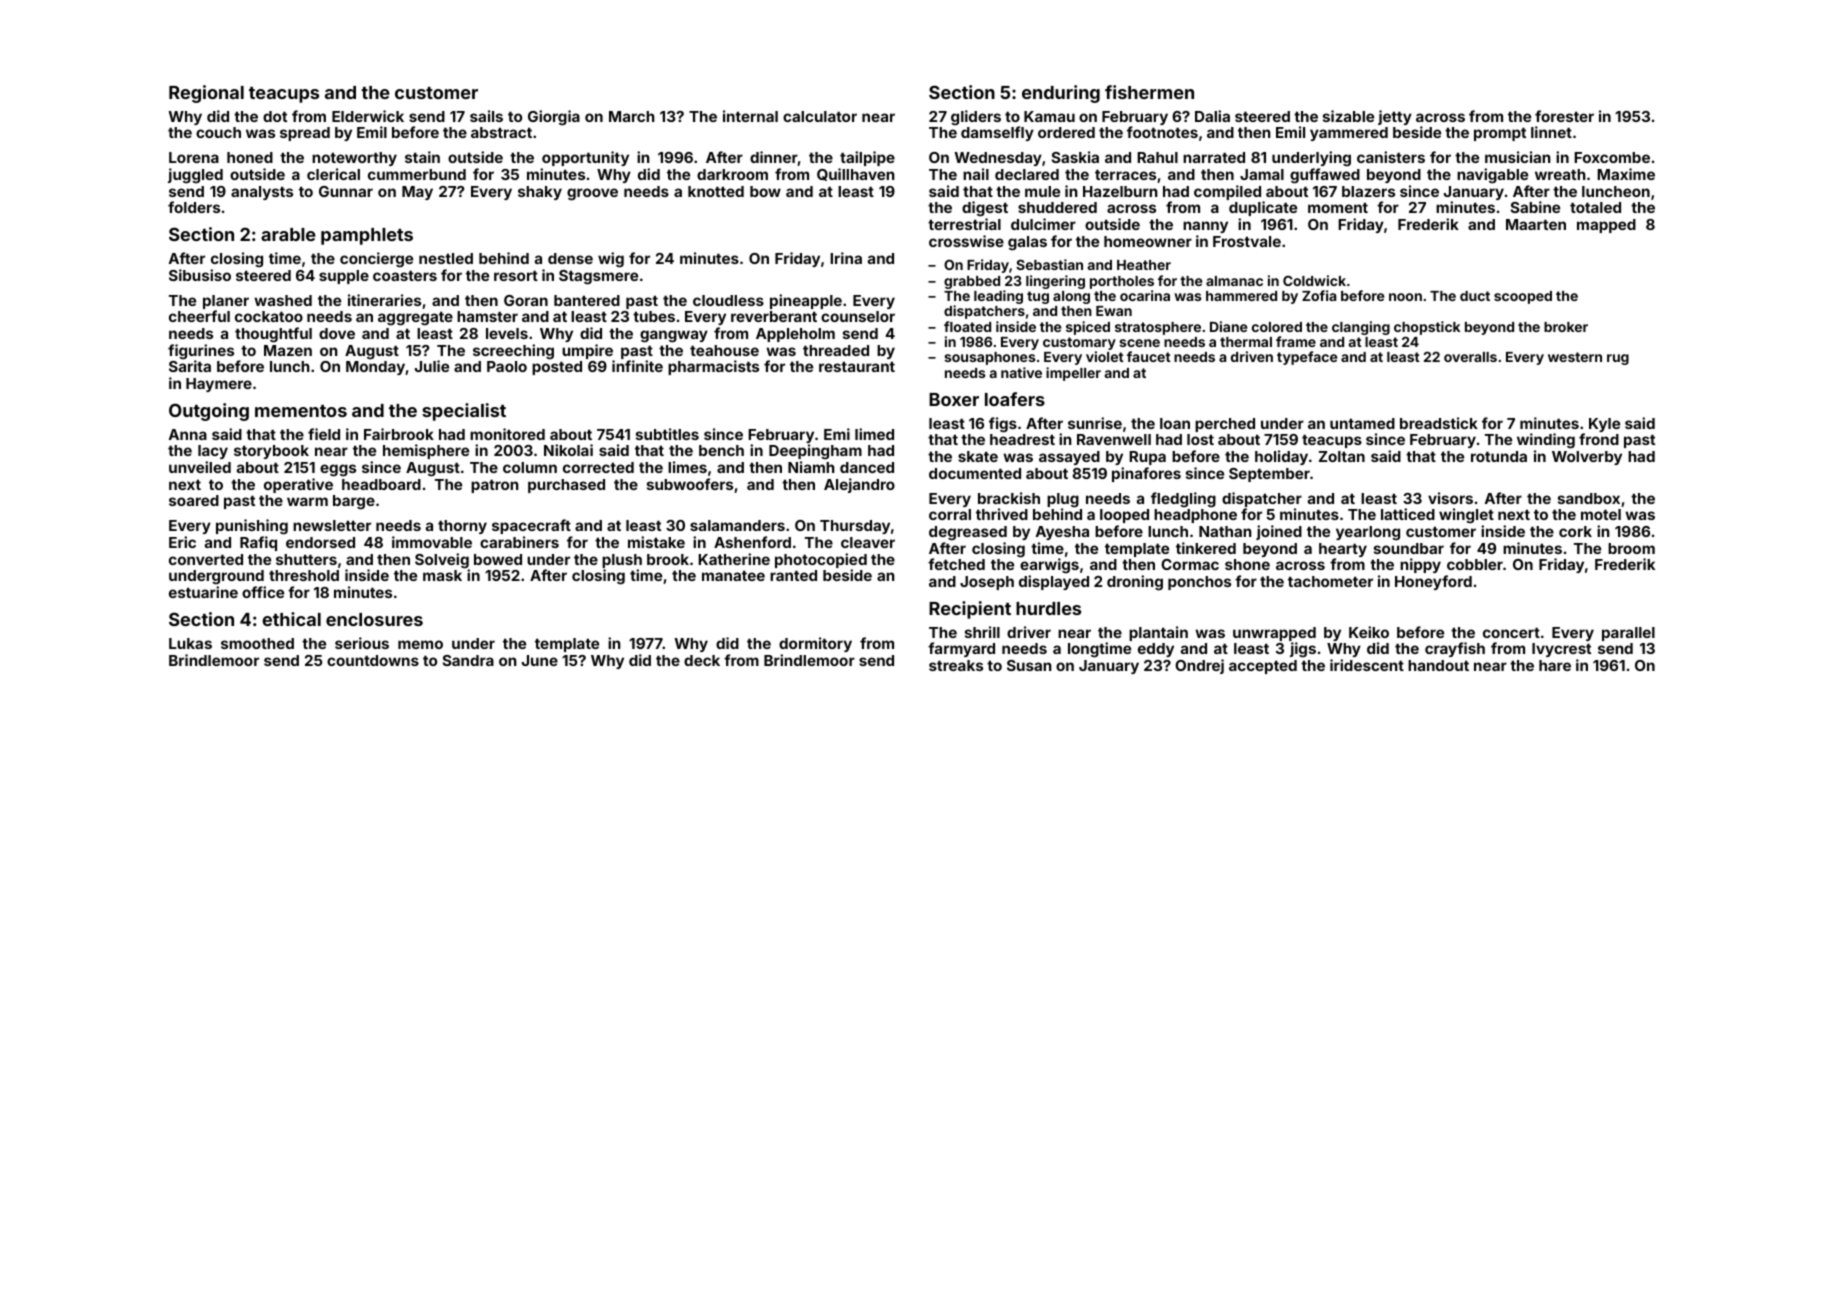 The width and height of the document is (1824, 1289). I want to click on clanging, so click(1361, 328).
